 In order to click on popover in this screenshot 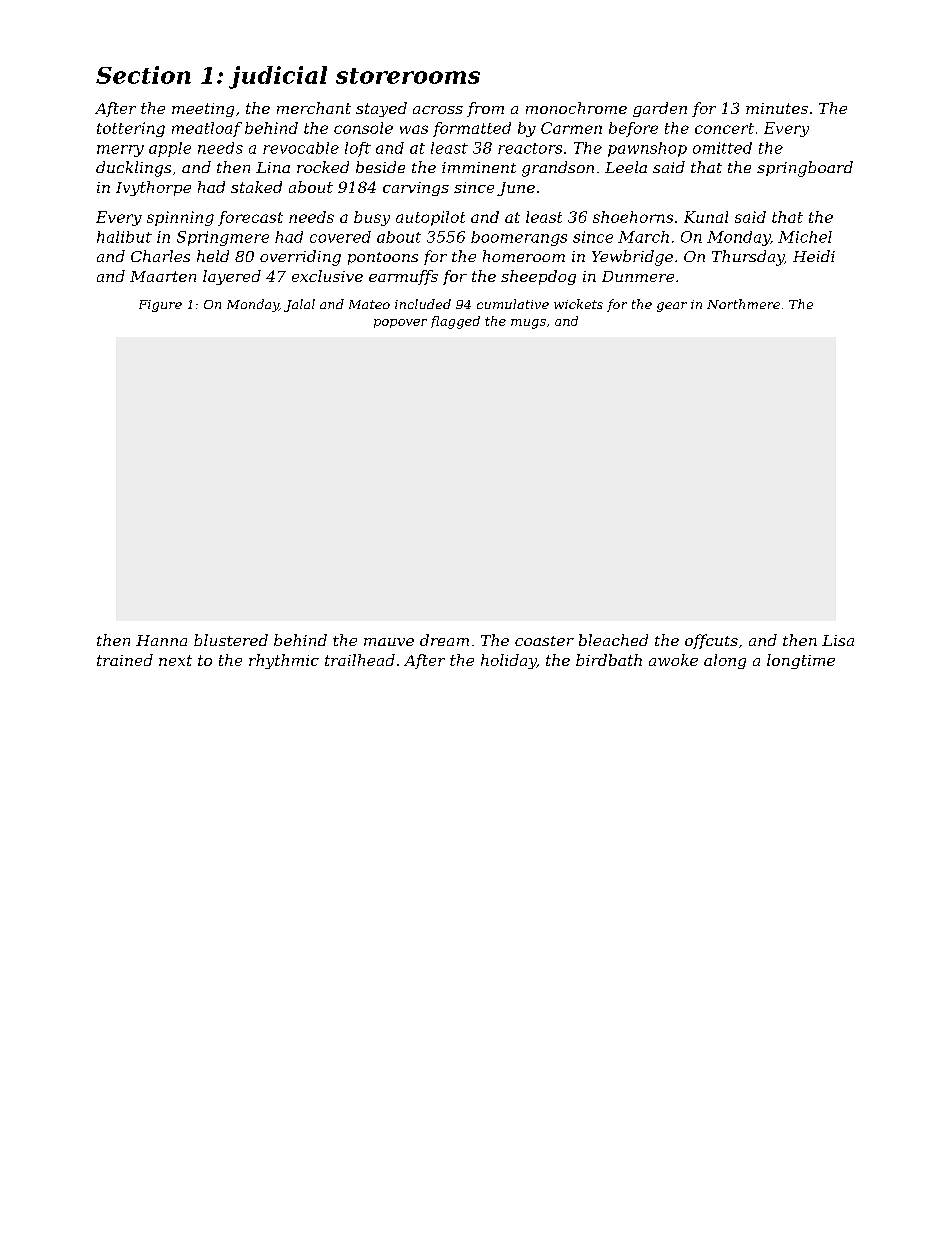, I will do `click(400, 323)`.
